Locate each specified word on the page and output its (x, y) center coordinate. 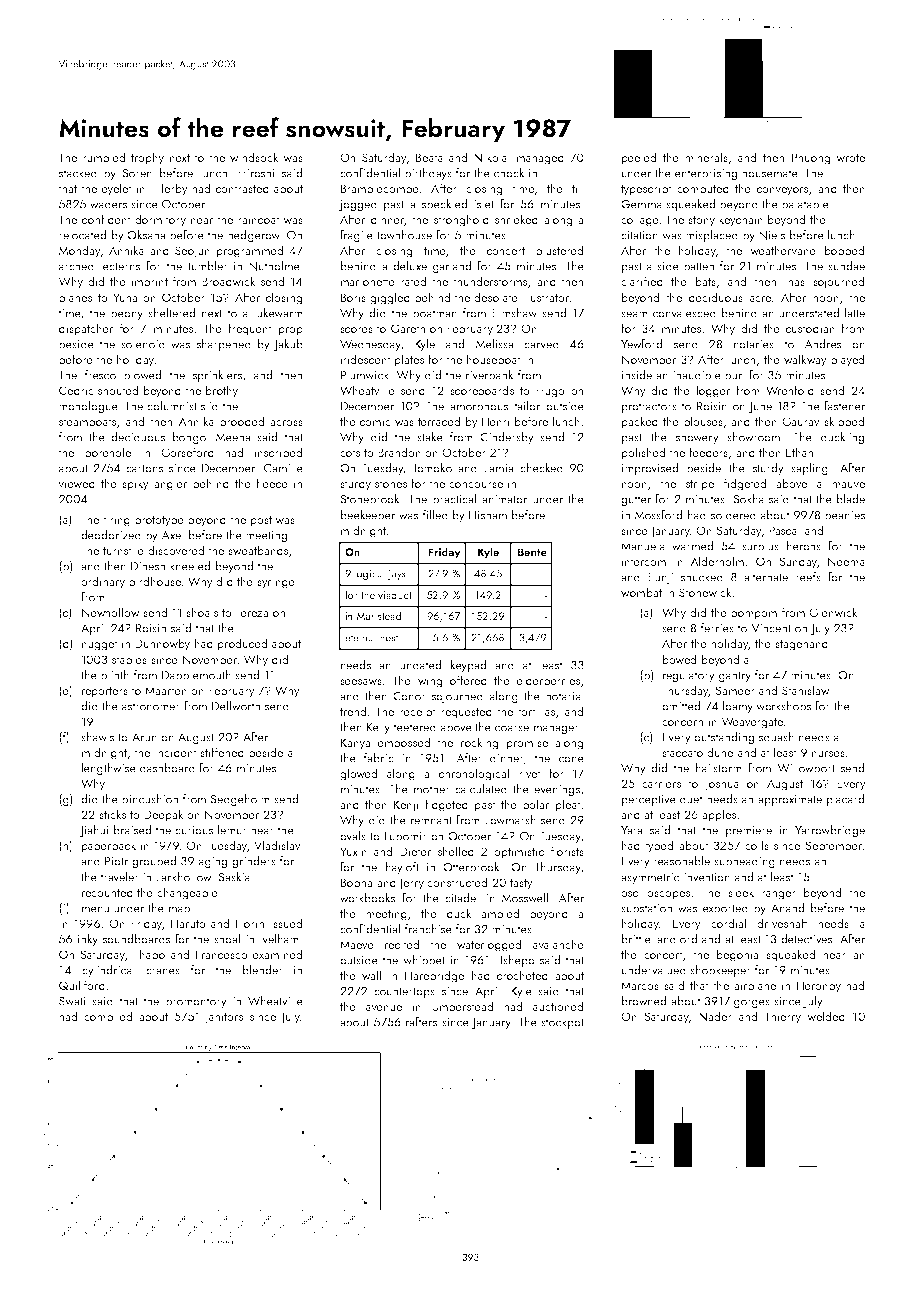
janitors (223, 1018)
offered (468, 680)
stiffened (222, 752)
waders (108, 204)
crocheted (522, 975)
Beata (429, 157)
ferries (717, 628)
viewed (76, 483)
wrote (850, 158)
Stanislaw (806, 690)
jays (397, 574)
